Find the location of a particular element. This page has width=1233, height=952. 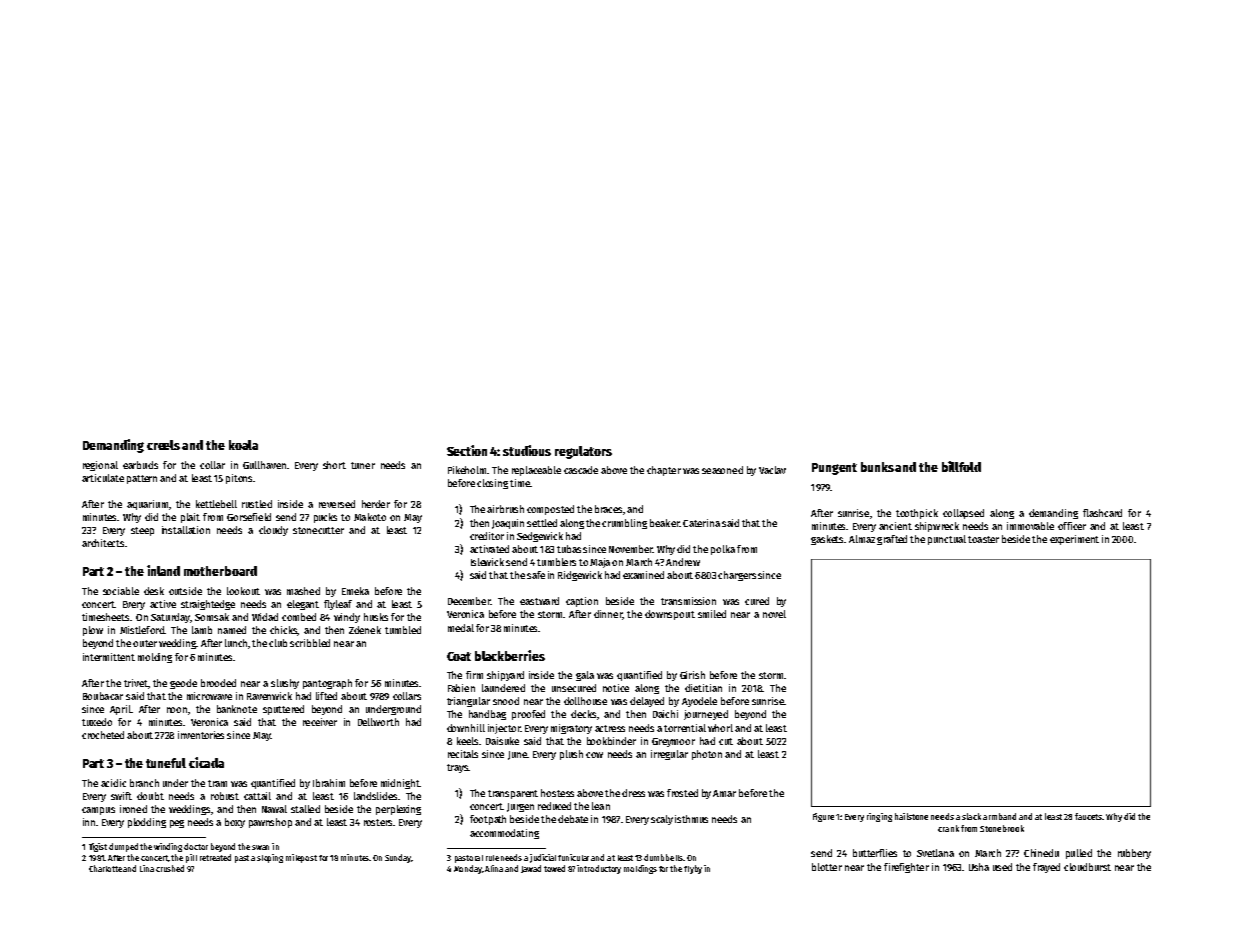

swift is located at coordinates (121, 796).
